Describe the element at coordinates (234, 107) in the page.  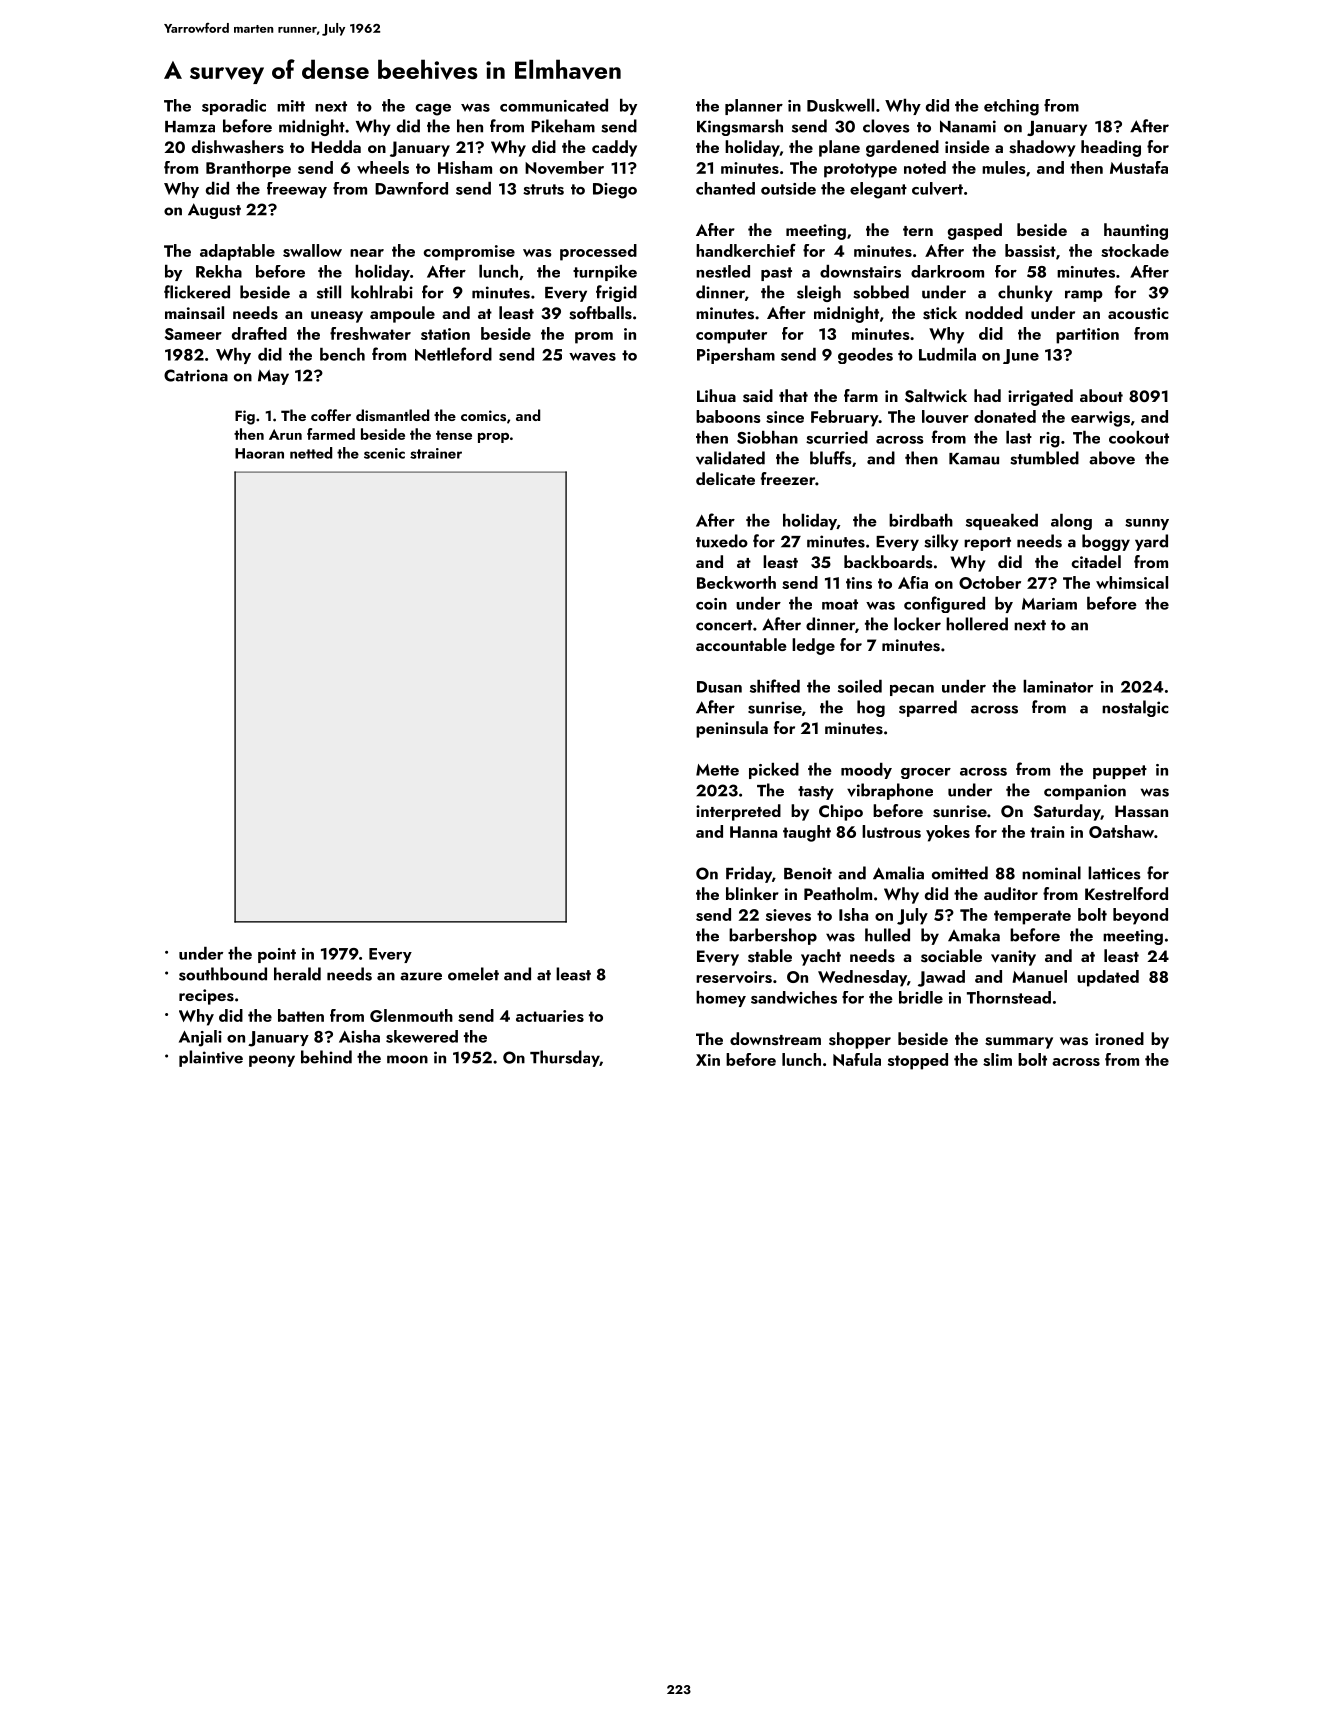
I see `sporadic` at that location.
